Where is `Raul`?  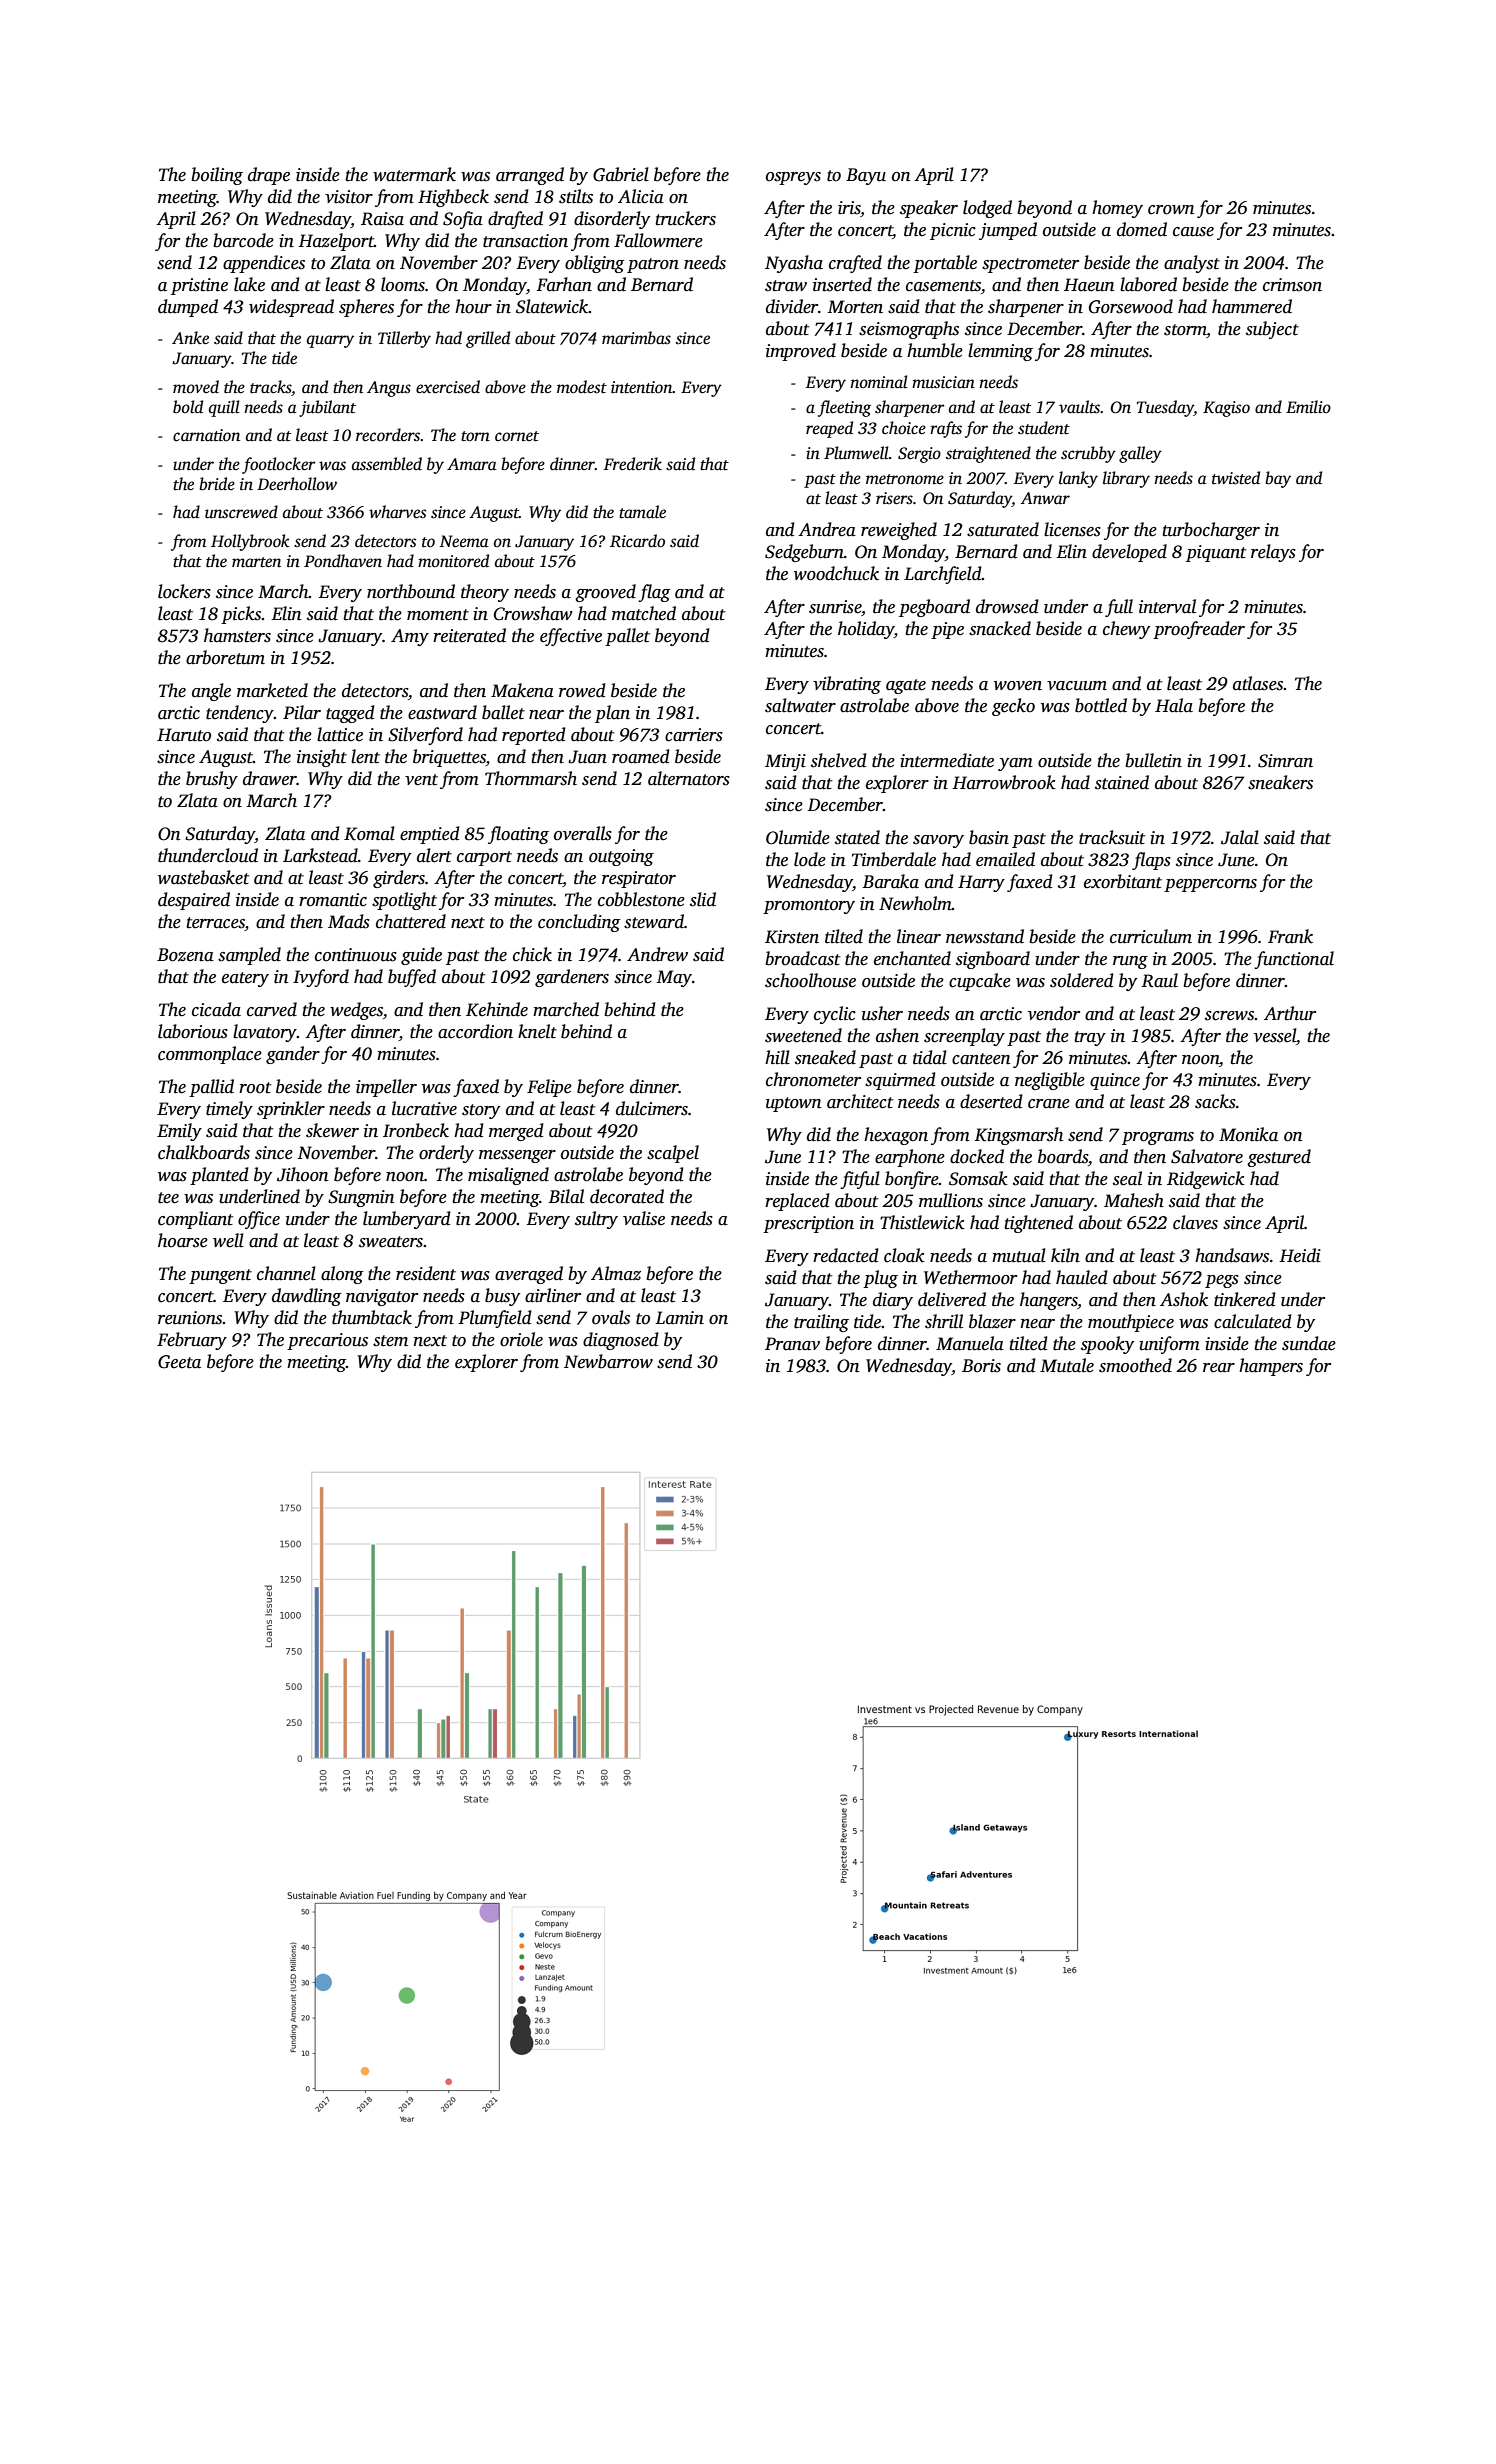
Raul is located at coordinates (1159, 980).
